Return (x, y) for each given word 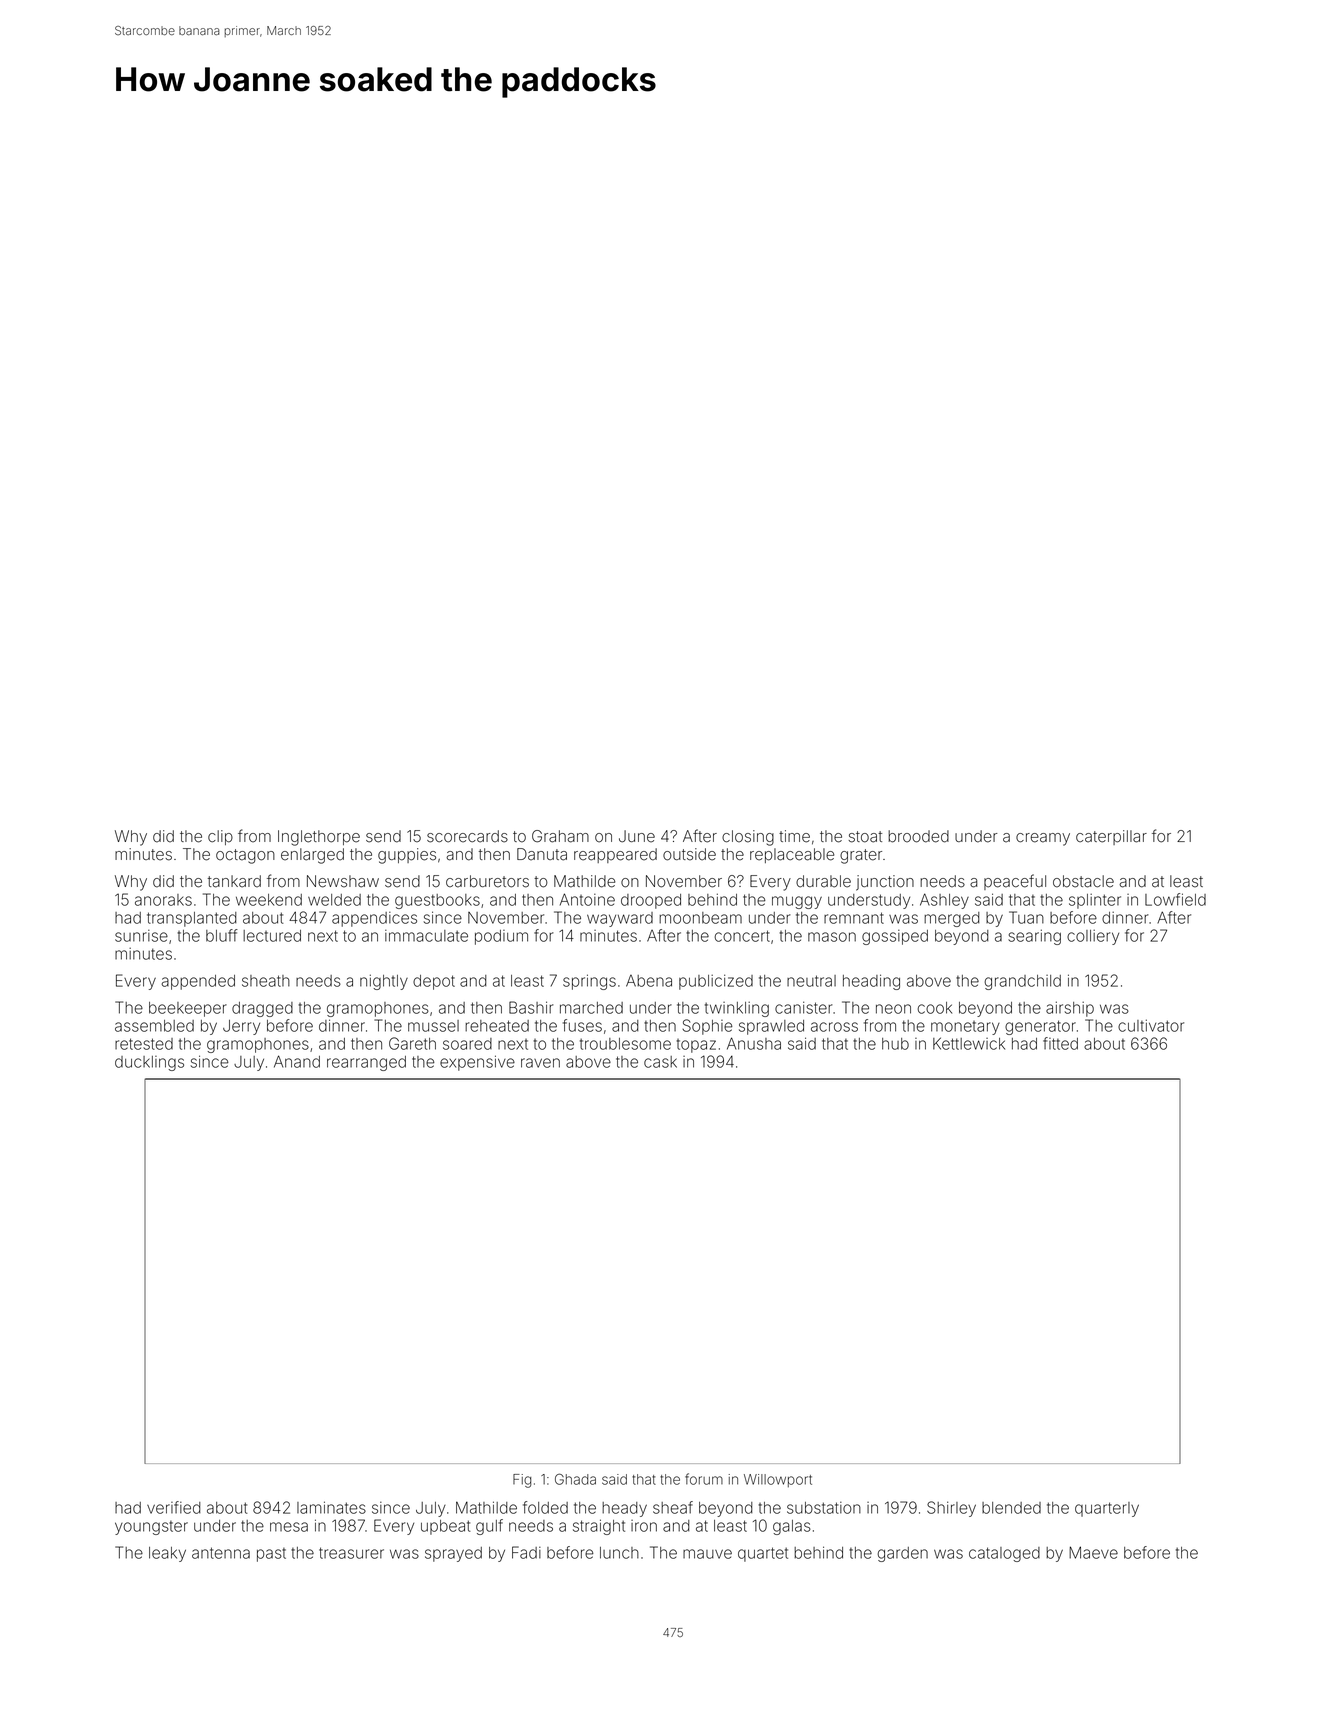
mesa (289, 1527)
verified (174, 1507)
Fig (522, 1481)
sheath (266, 981)
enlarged (312, 856)
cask (660, 1062)
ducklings (149, 1063)
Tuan (1026, 917)
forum (704, 1479)
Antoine (587, 899)
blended (1011, 1508)
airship (1070, 1009)
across (834, 1027)
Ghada (575, 1479)
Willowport (778, 1480)
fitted (1060, 1043)
